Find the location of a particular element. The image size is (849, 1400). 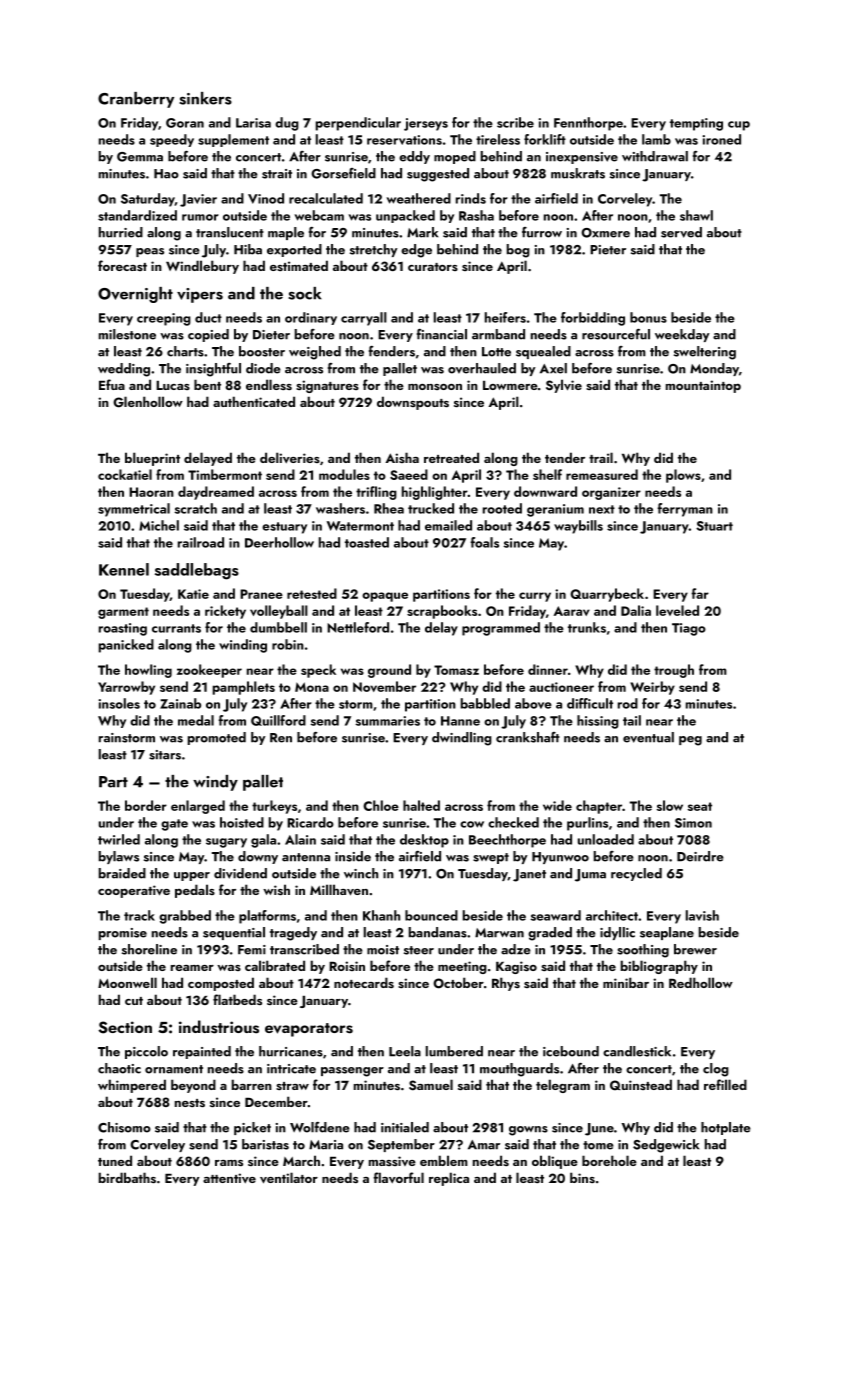

Gemma is located at coordinates (140, 157).
